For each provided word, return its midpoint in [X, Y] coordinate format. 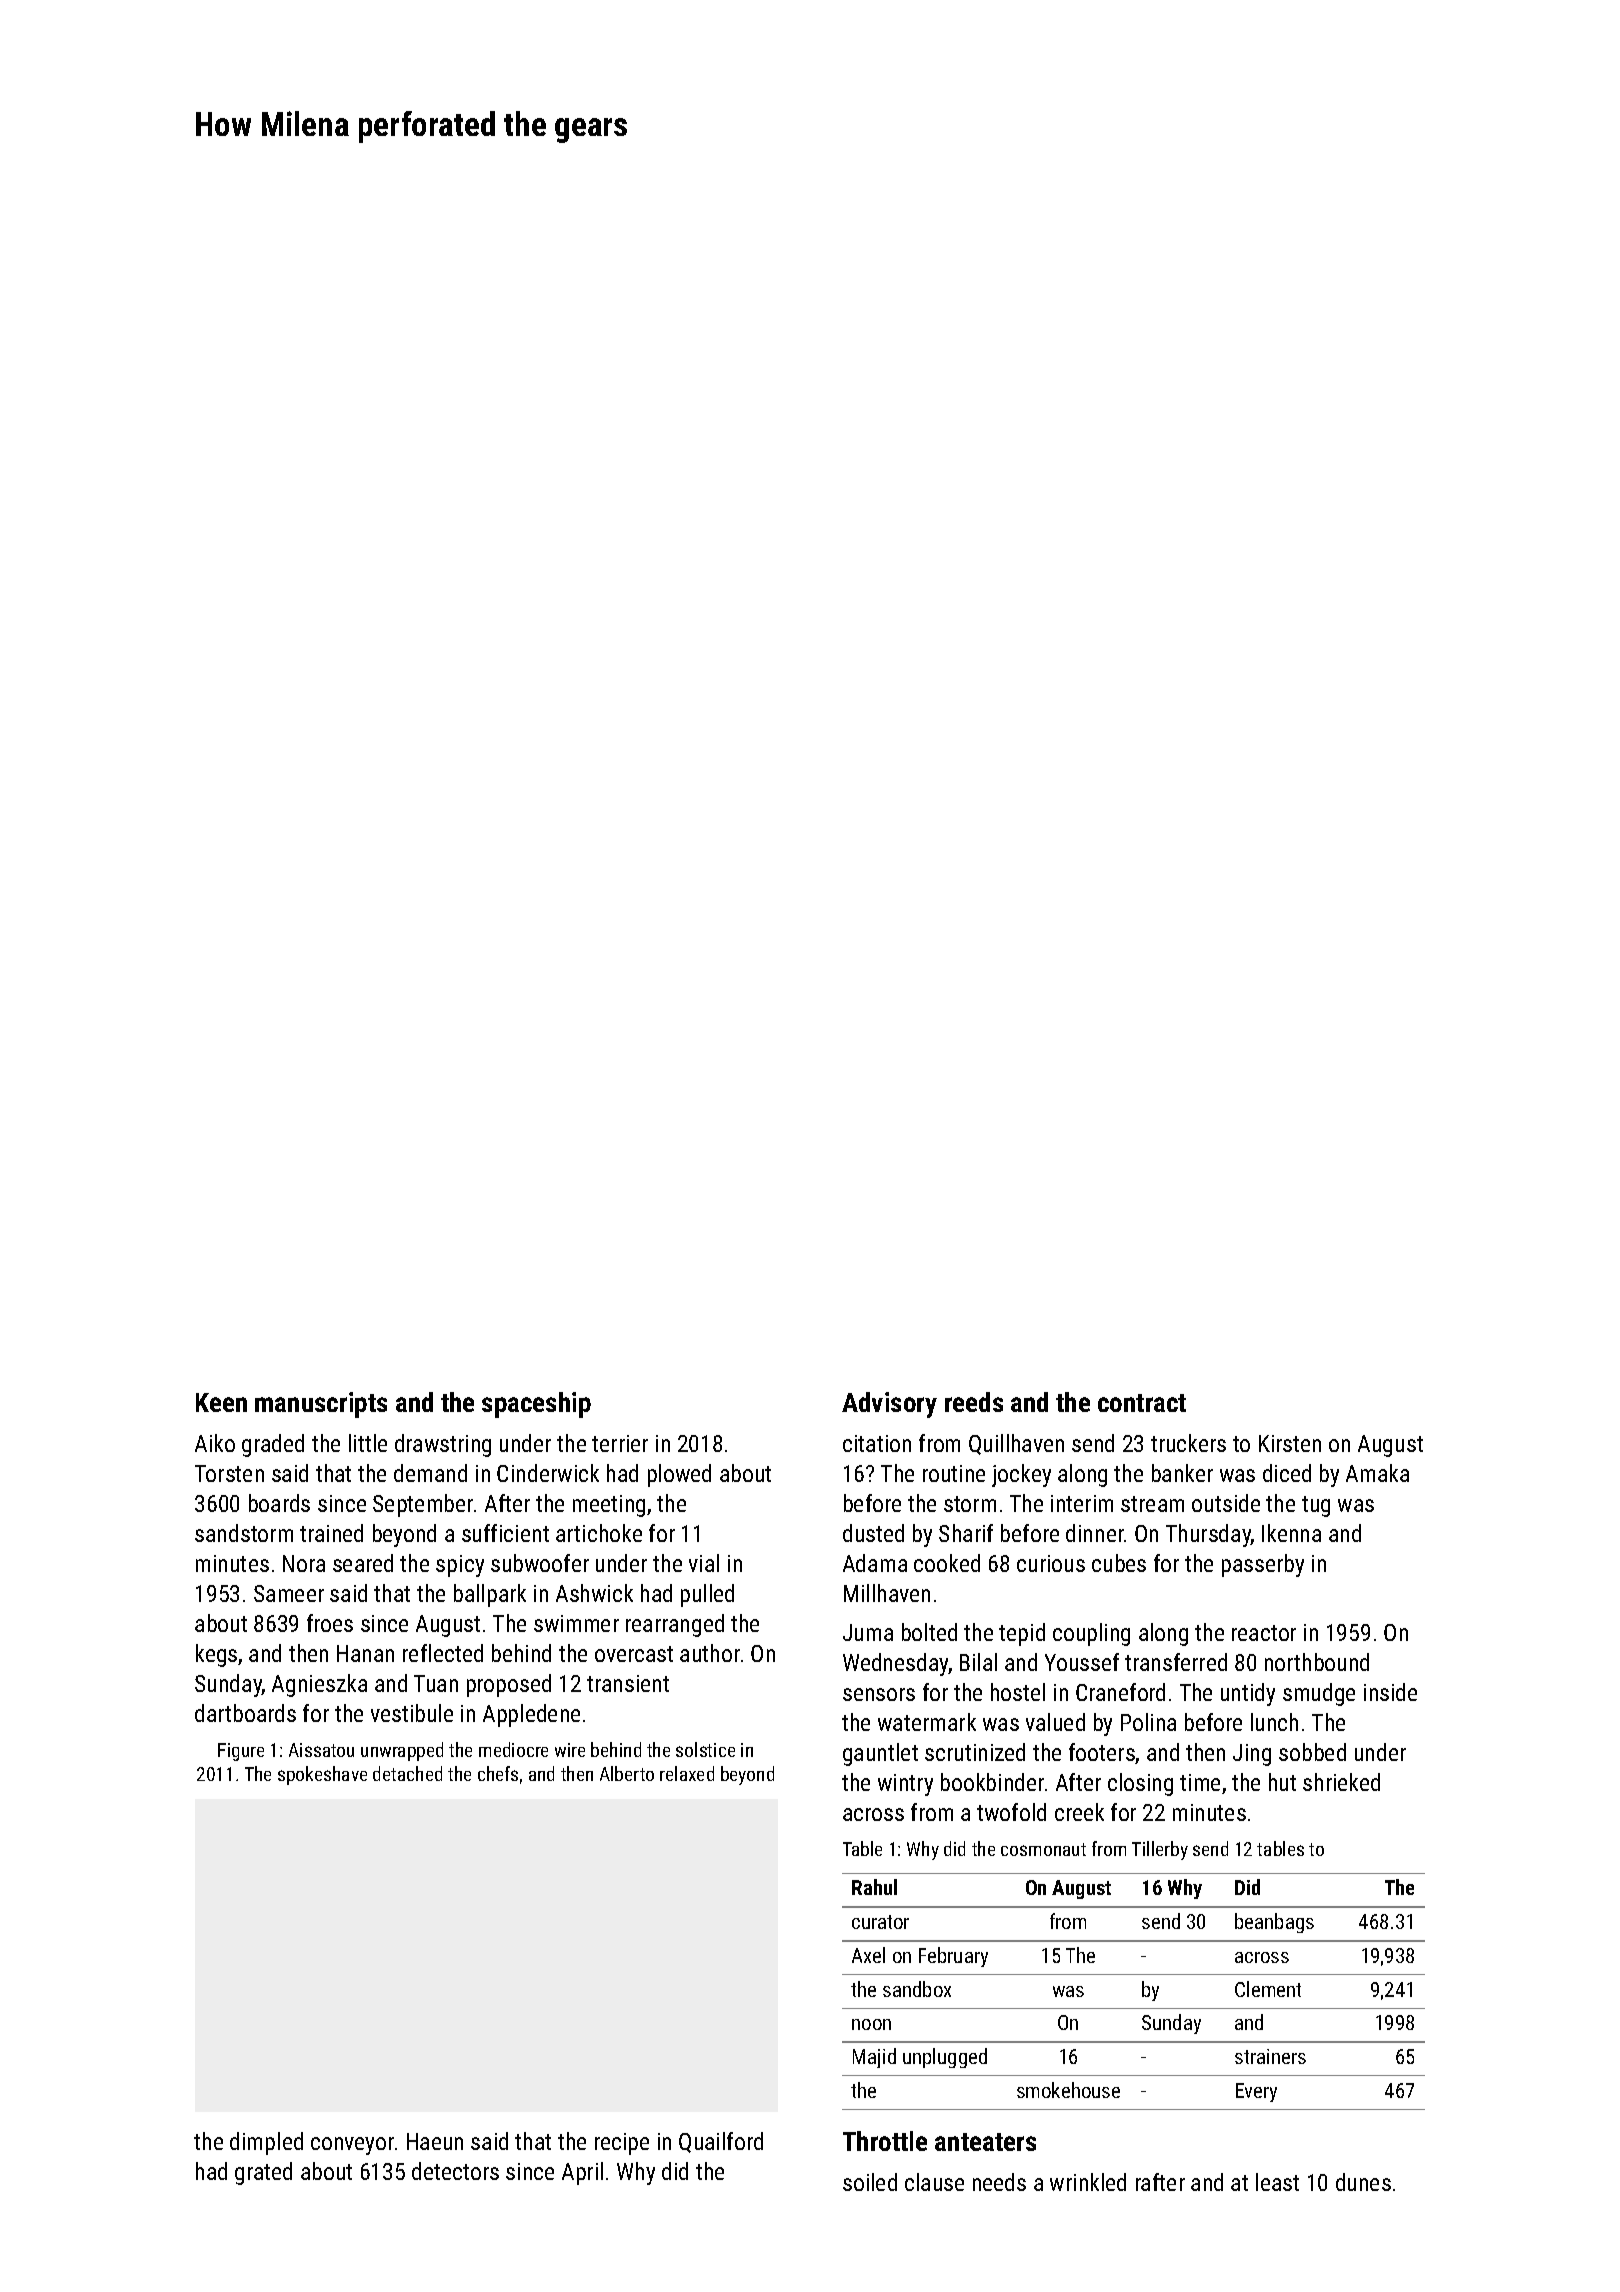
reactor [1264, 1633]
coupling [1091, 1634]
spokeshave [322, 1775]
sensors [879, 1694]
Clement [1268, 1989]
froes [330, 1623]
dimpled [266, 2143]
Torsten [229, 1473]
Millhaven [887, 1593]
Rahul [874, 1887]
